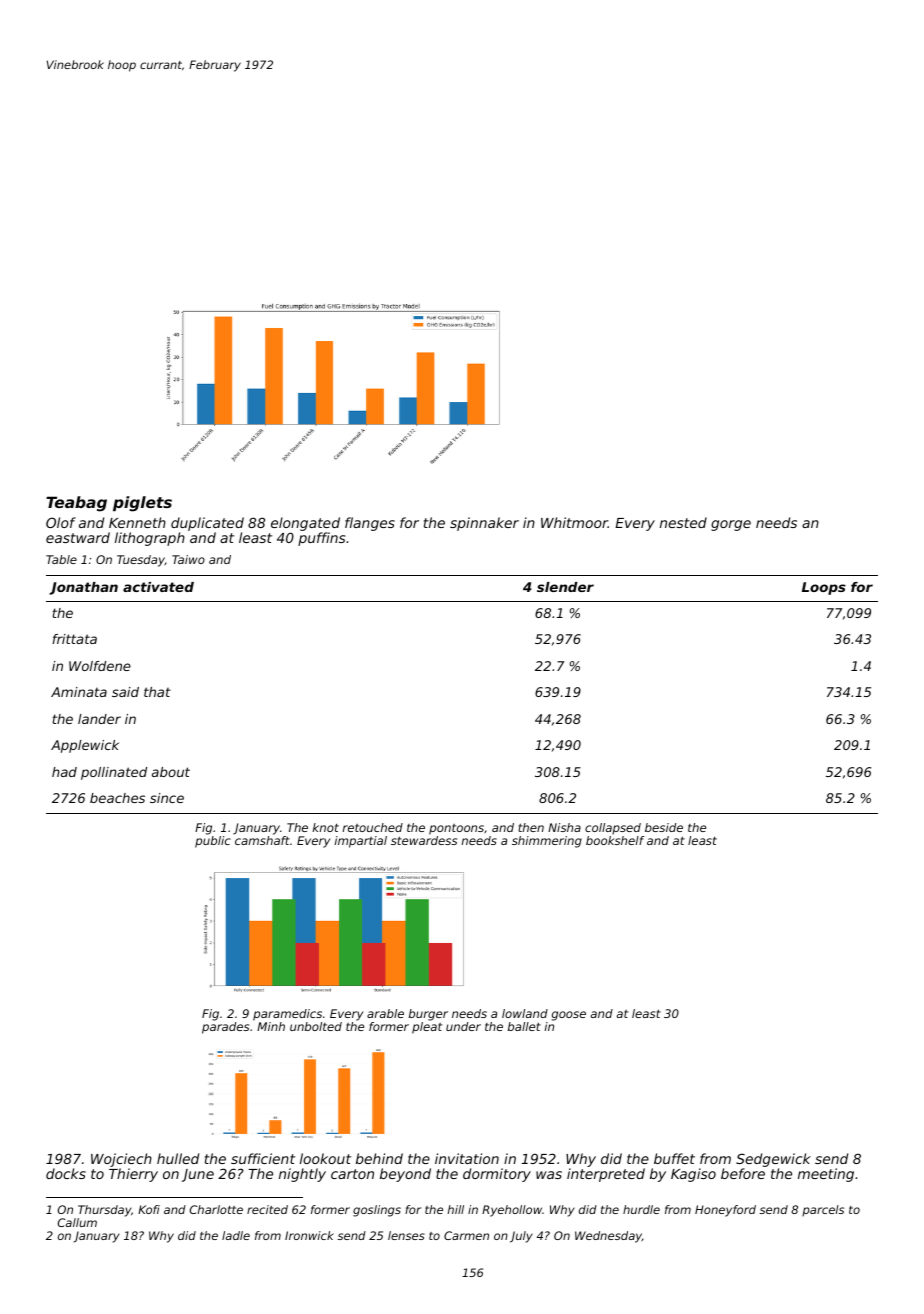 The height and width of the screenshot is (1314, 924). What do you see at coordinates (213, 842) in the screenshot?
I see `public` at bounding box center [213, 842].
